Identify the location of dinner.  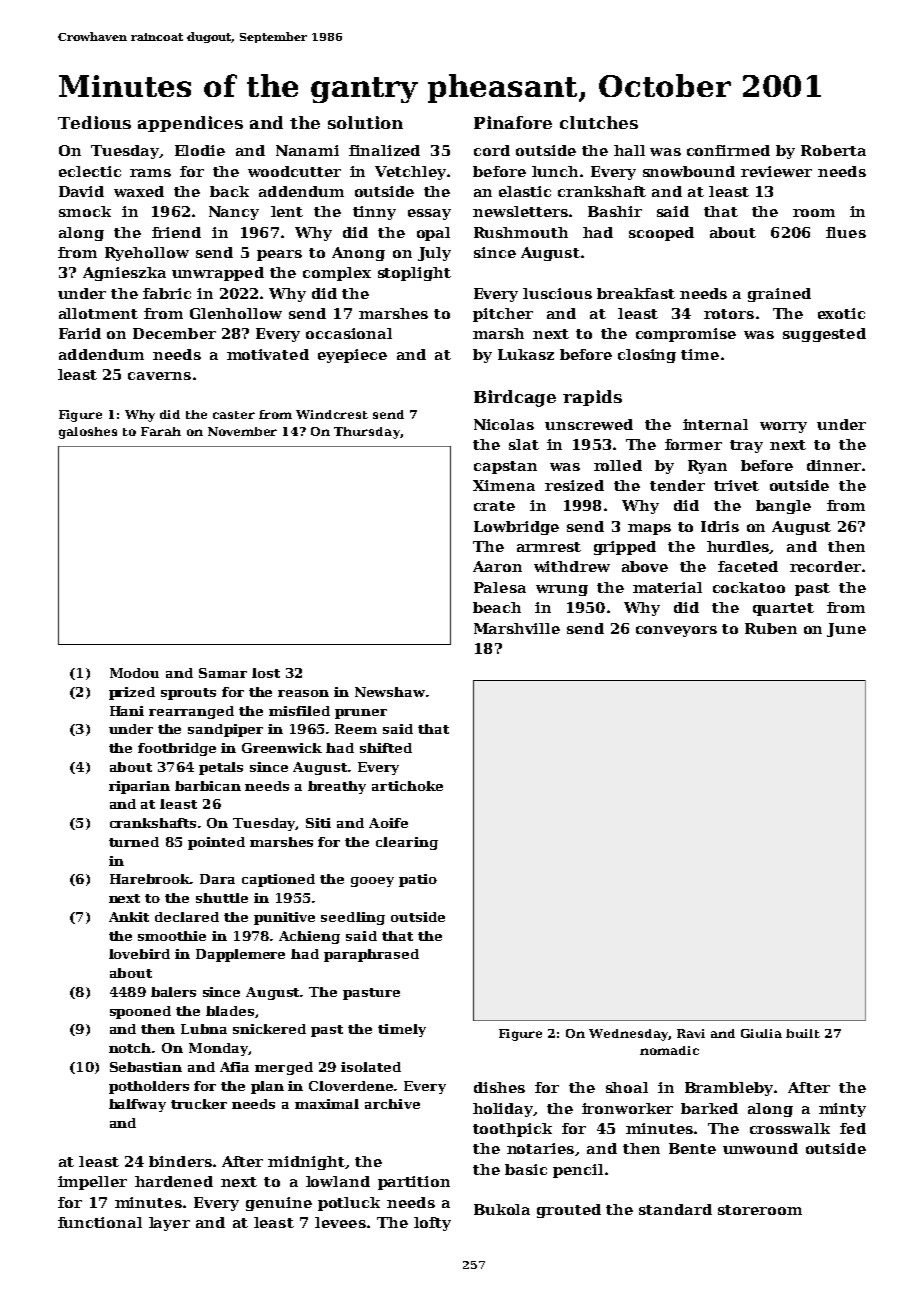
(834, 465).
